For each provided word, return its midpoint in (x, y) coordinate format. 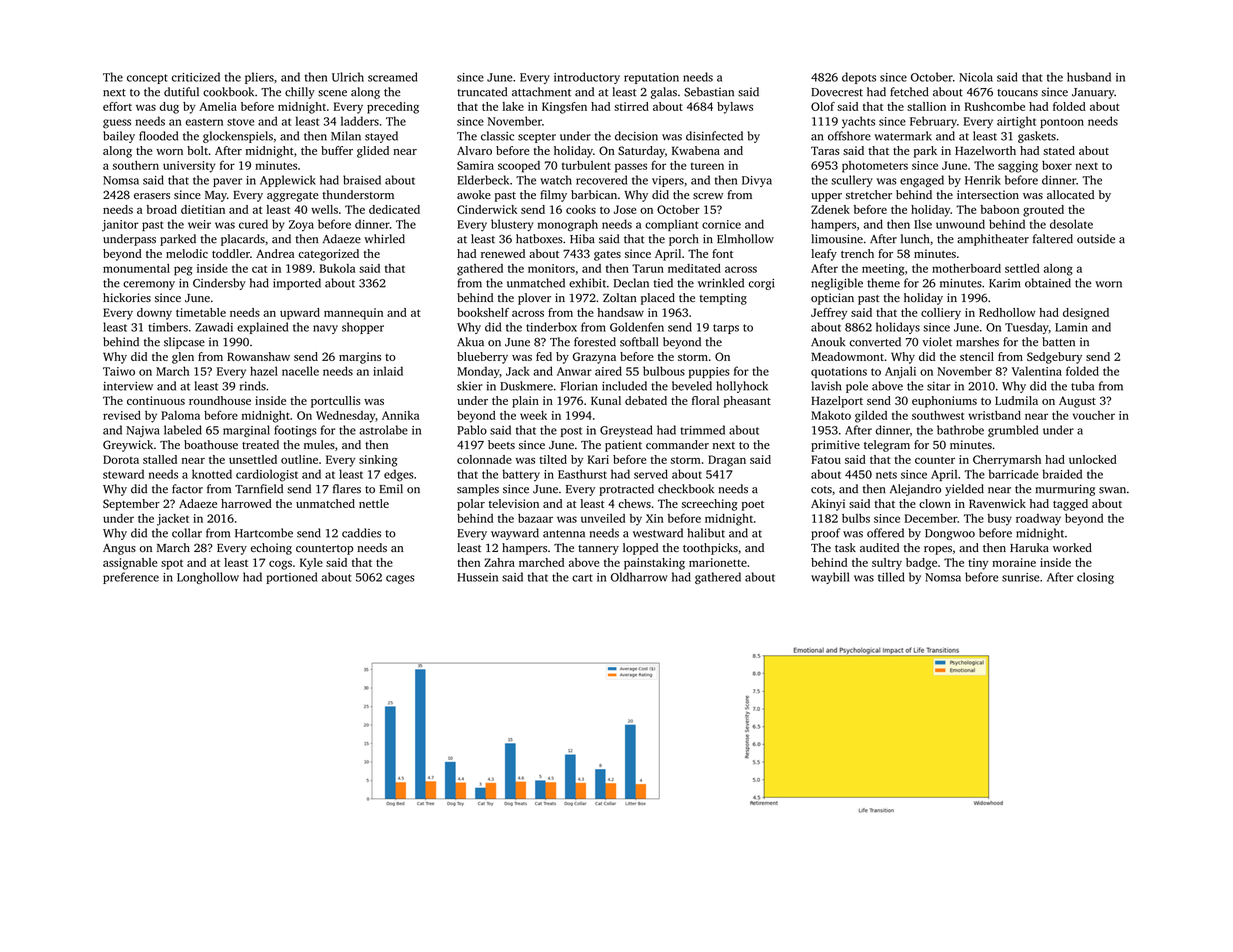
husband (1089, 77)
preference (131, 578)
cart (582, 578)
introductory (587, 78)
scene (332, 93)
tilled (891, 577)
